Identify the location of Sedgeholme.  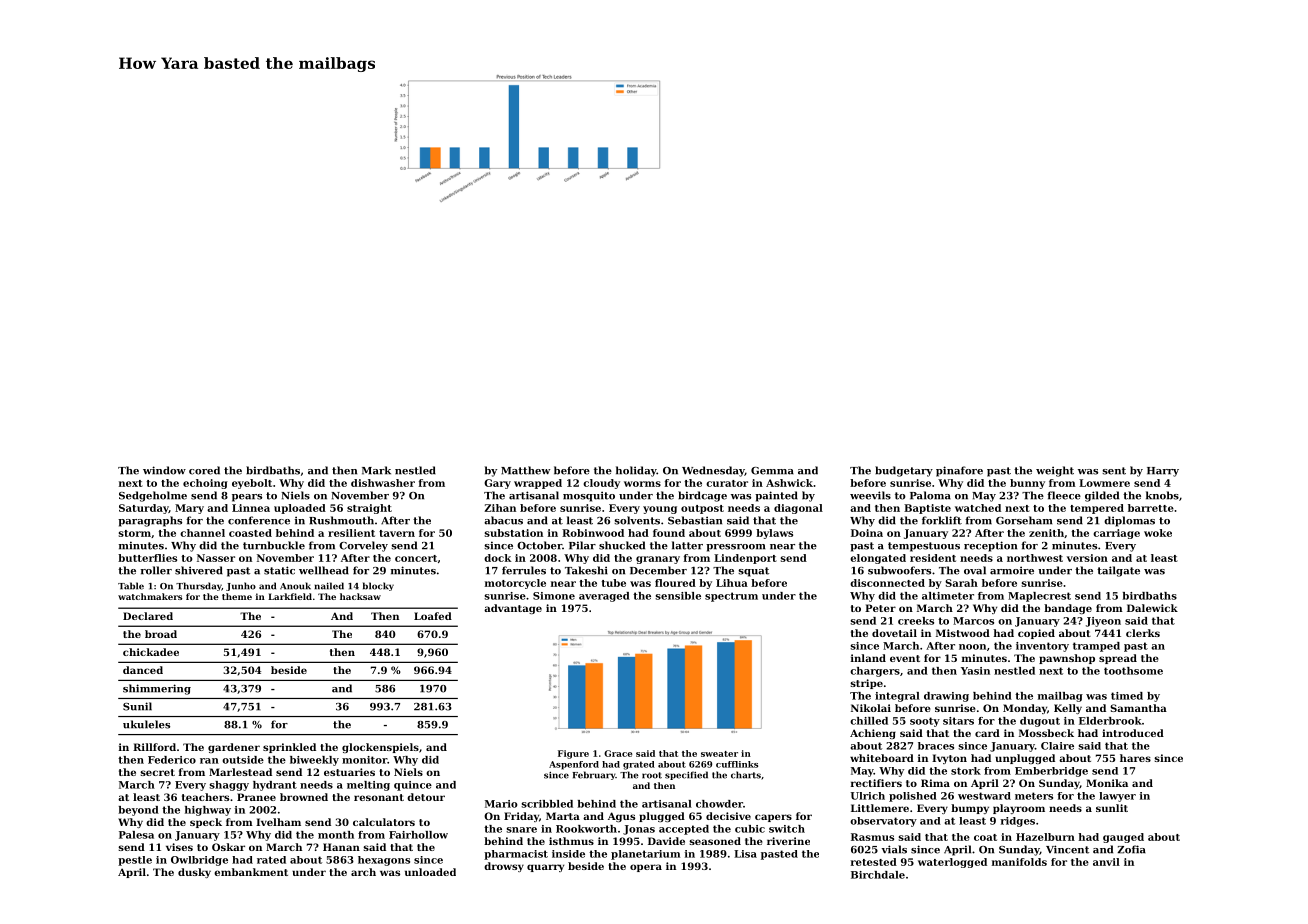
(153, 496).
